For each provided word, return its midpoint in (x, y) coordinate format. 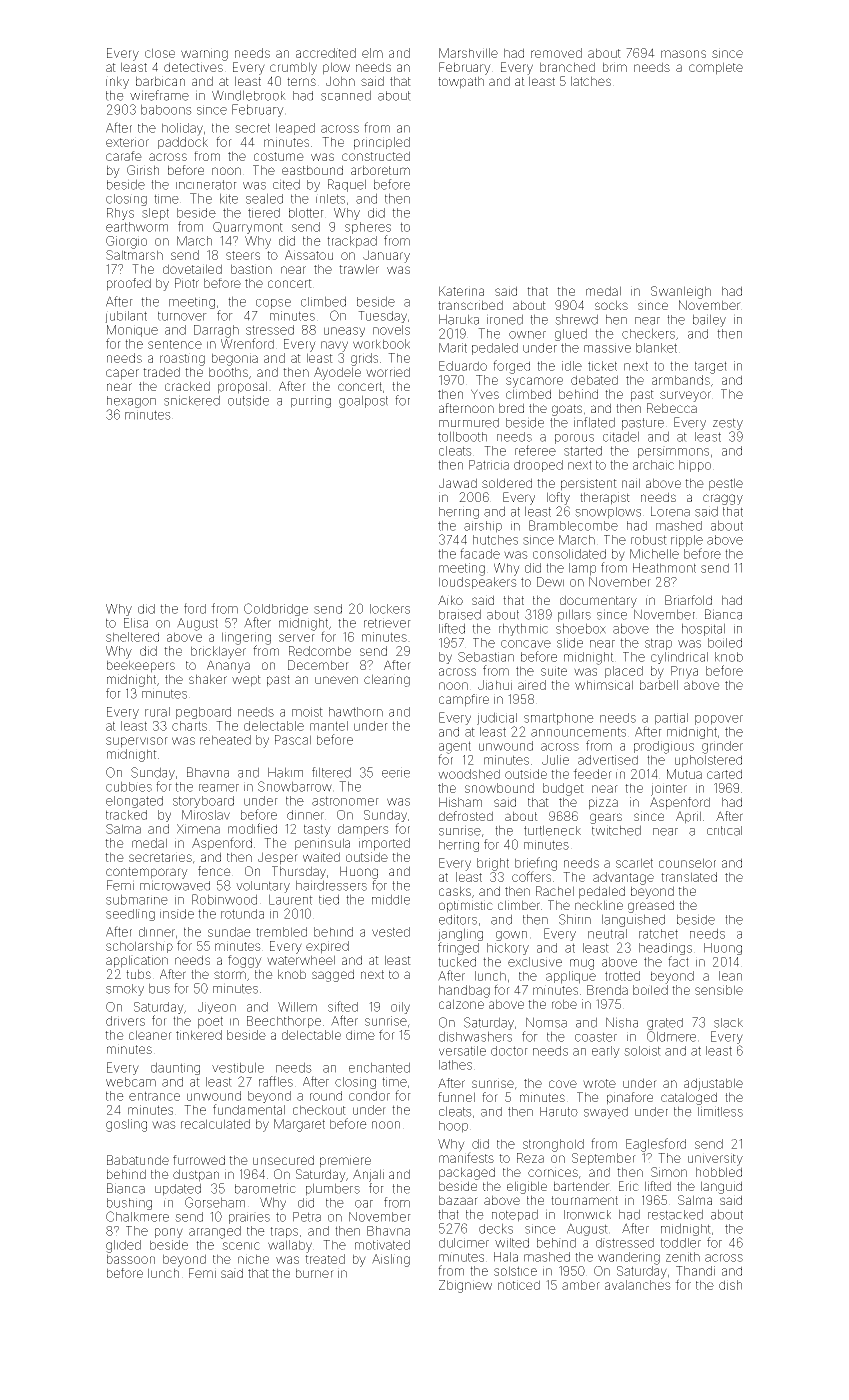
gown (511, 936)
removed (556, 53)
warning (204, 54)
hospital (703, 629)
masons (683, 54)
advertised (608, 760)
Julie (555, 760)
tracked (126, 815)
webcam (131, 1082)
